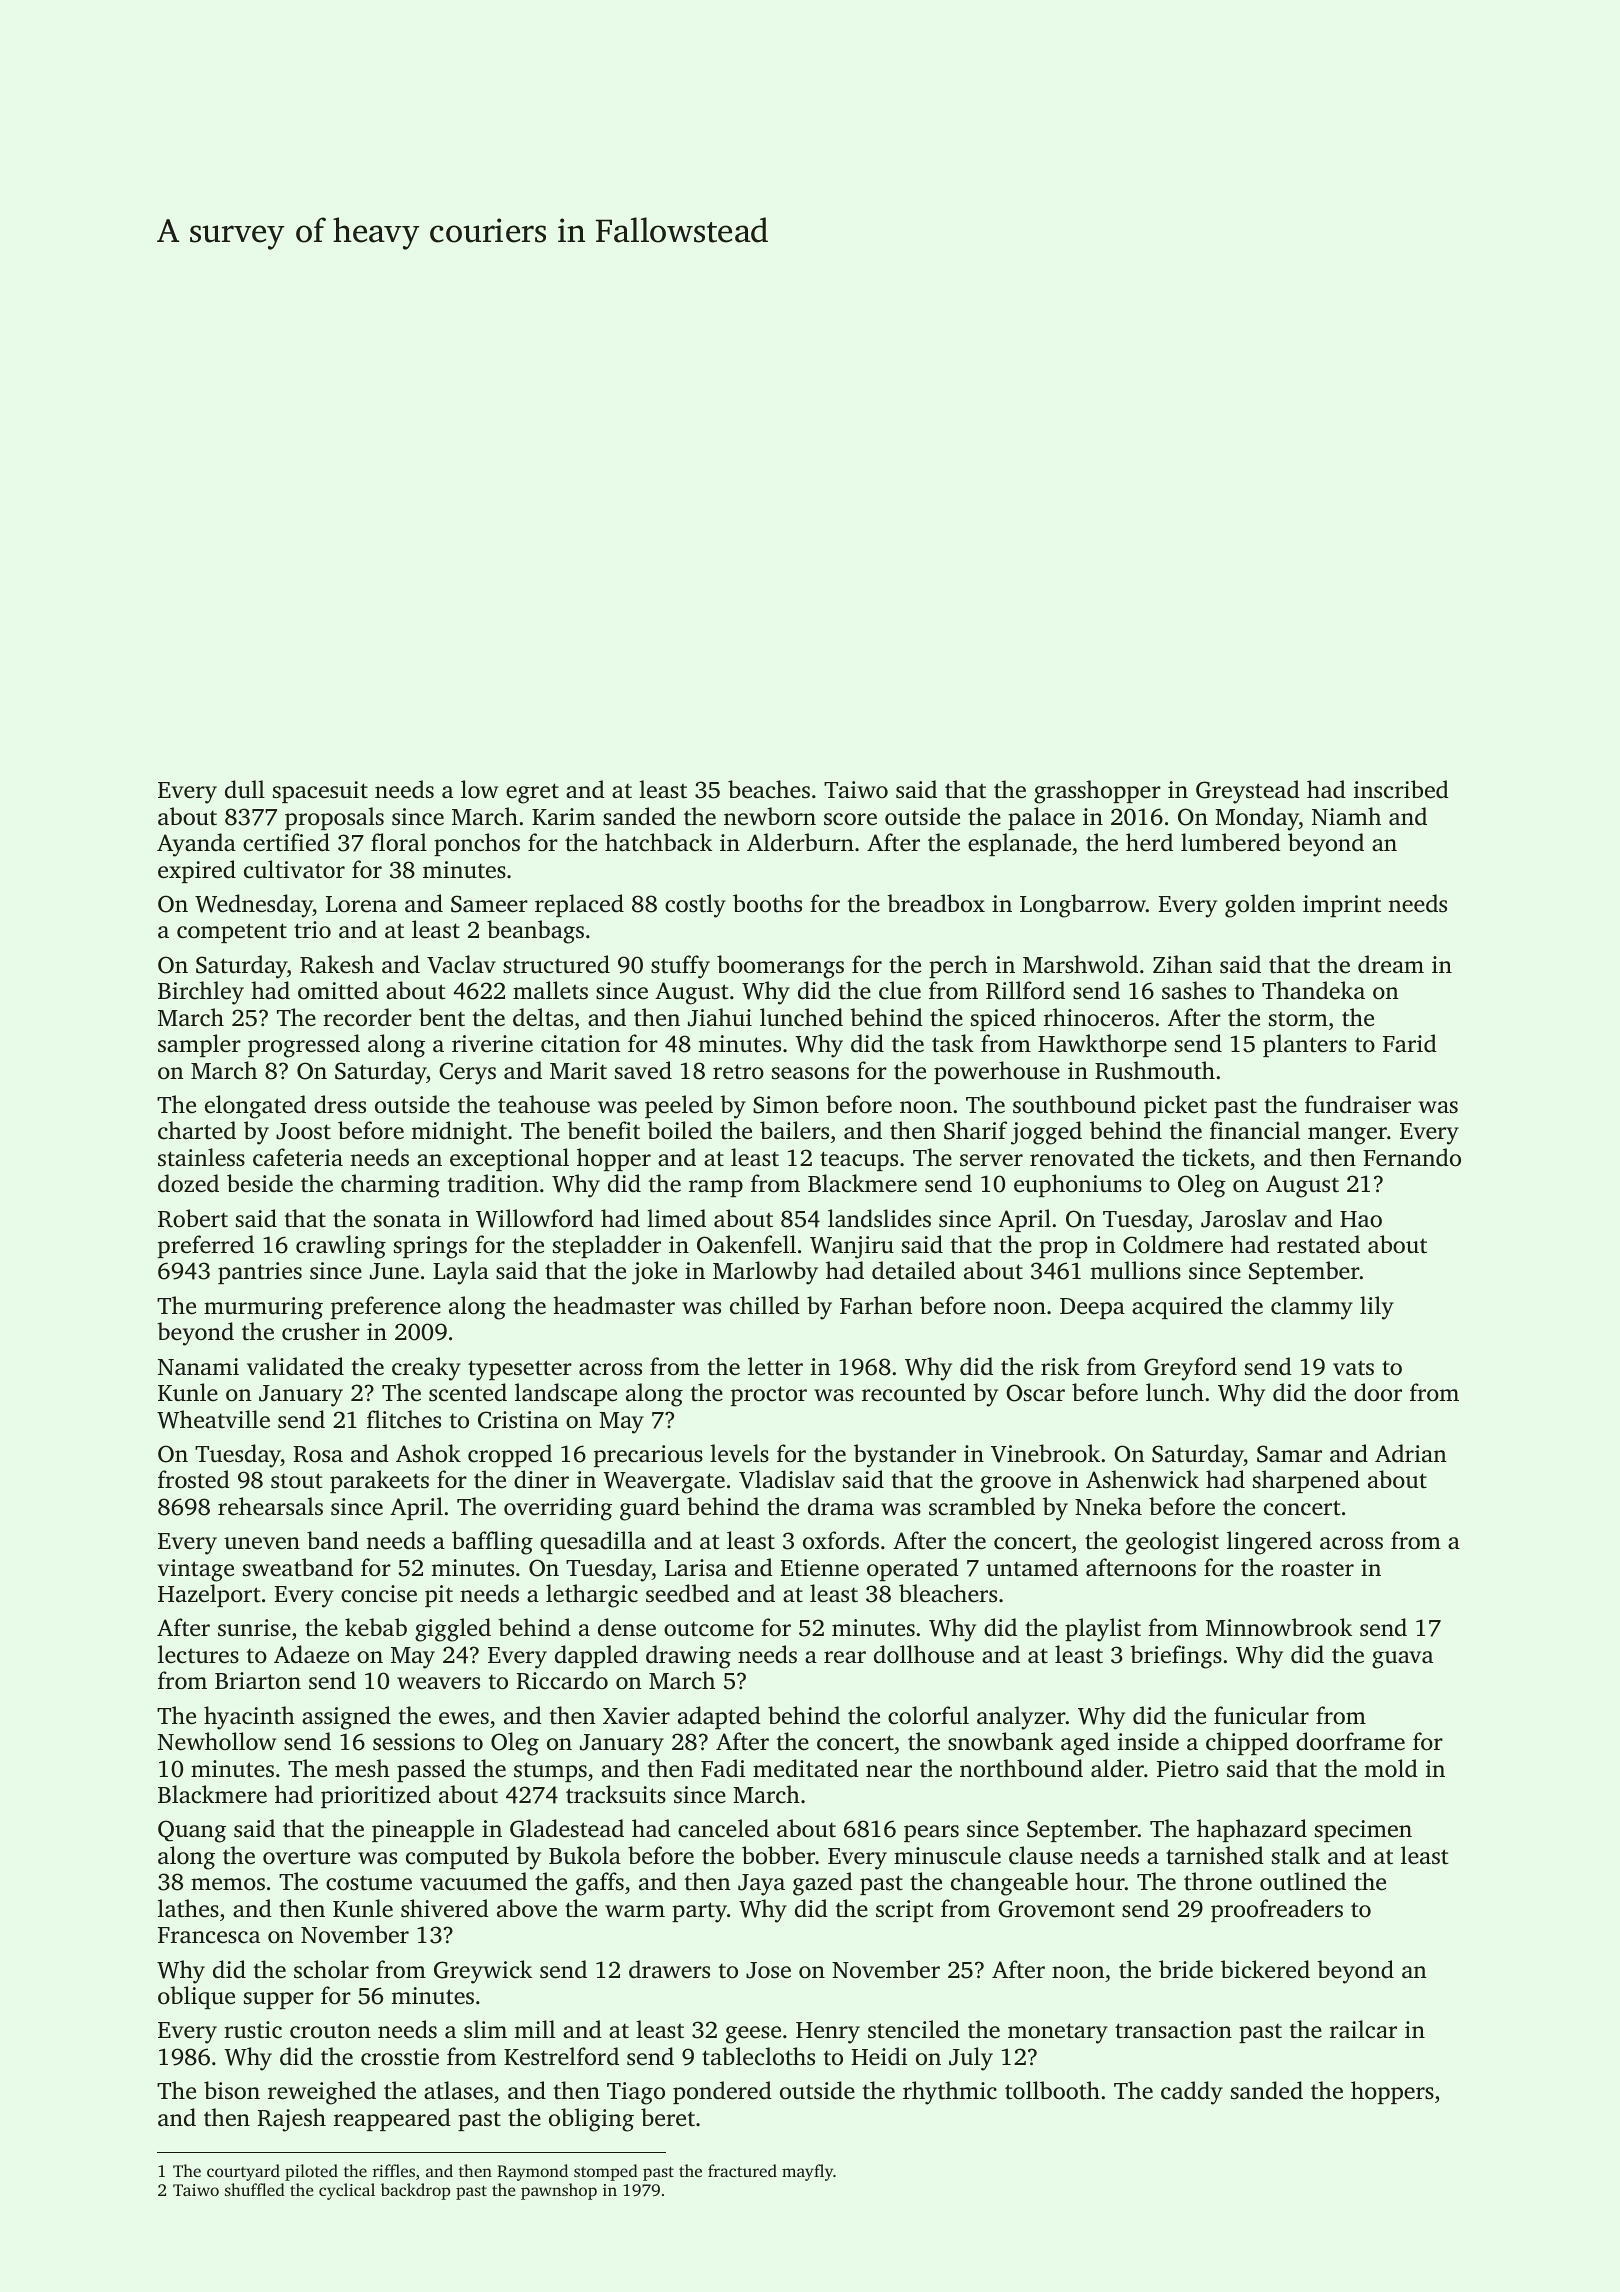 The height and width of the screenshot is (2292, 1620). What do you see at coordinates (535, 1218) in the screenshot?
I see `Willowford` at bounding box center [535, 1218].
